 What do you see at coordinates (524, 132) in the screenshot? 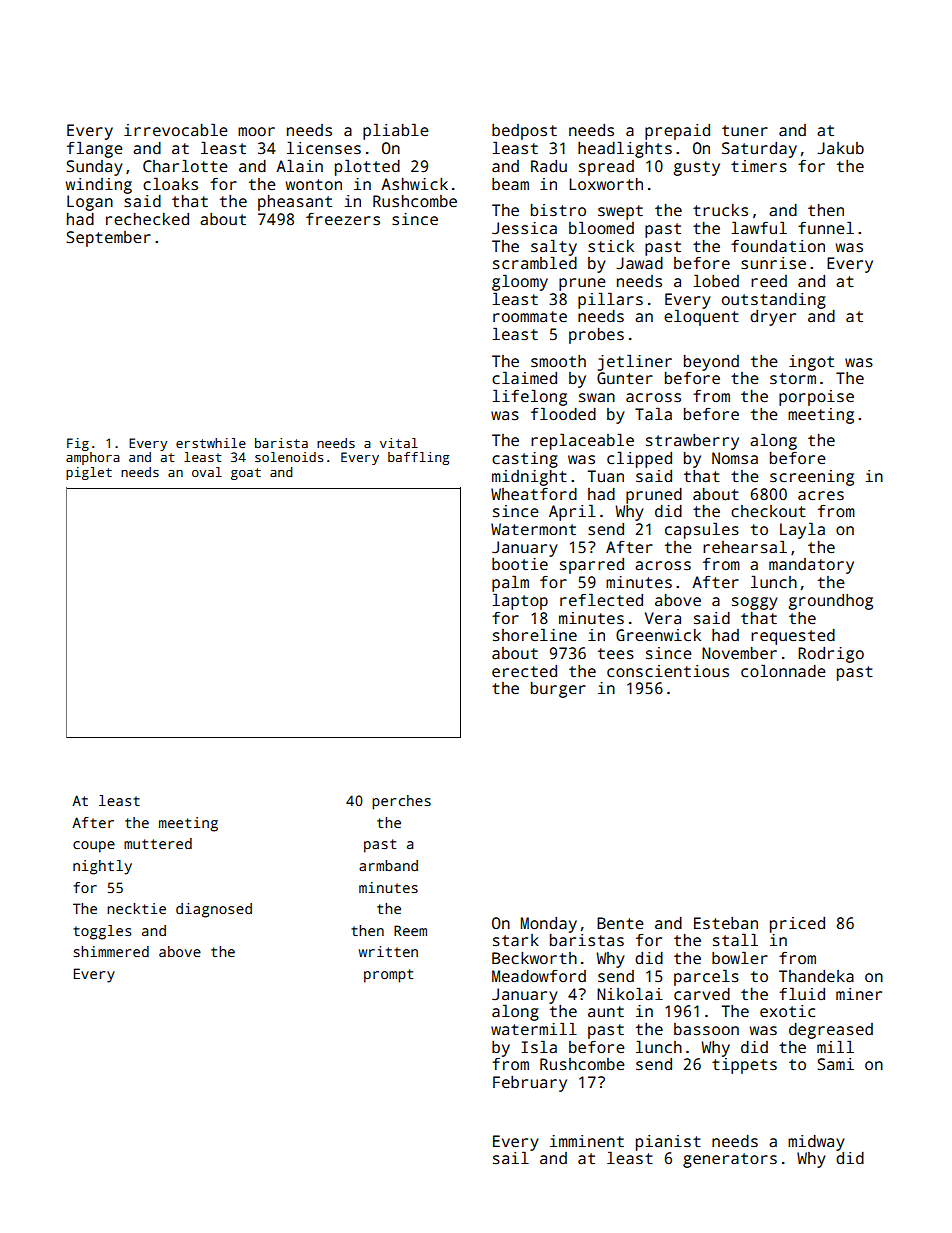
I see `bedpost` at bounding box center [524, 132].
